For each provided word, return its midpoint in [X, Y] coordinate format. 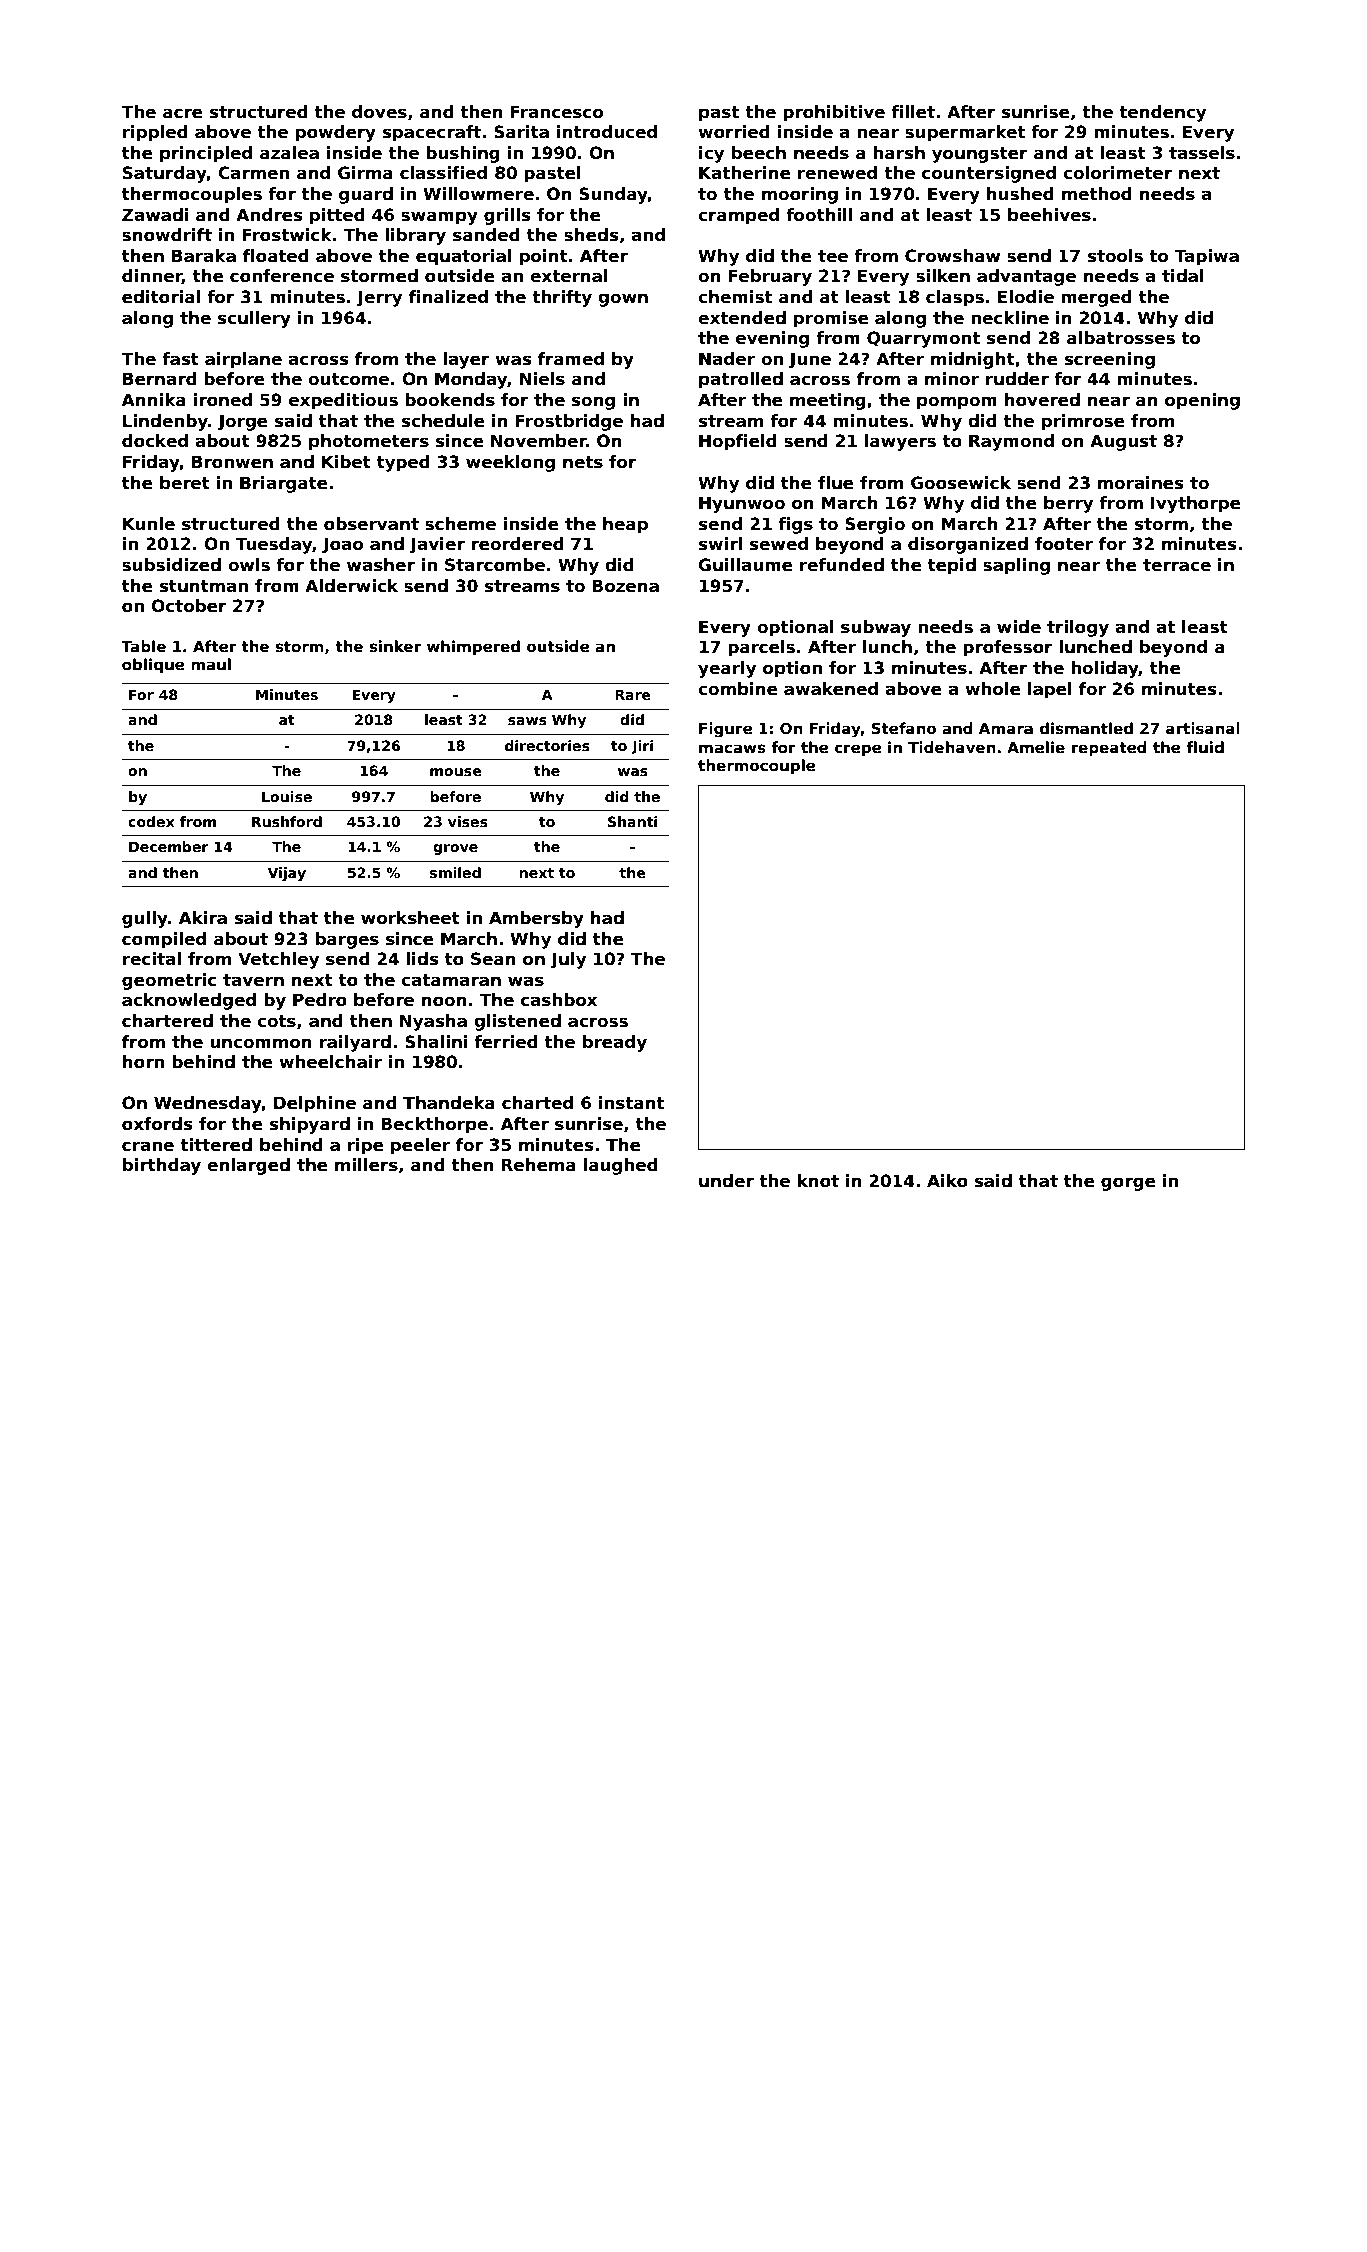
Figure [725, 730]
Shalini [436, 1042]
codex [151, 821]
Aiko [947, 1181]
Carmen [253, 173]
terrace [1177, 565]
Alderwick [351, 586]
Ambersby [536, 919]
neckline [1010, 318]
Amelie [1036, 747]
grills [507, 216]
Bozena [626, 586]
